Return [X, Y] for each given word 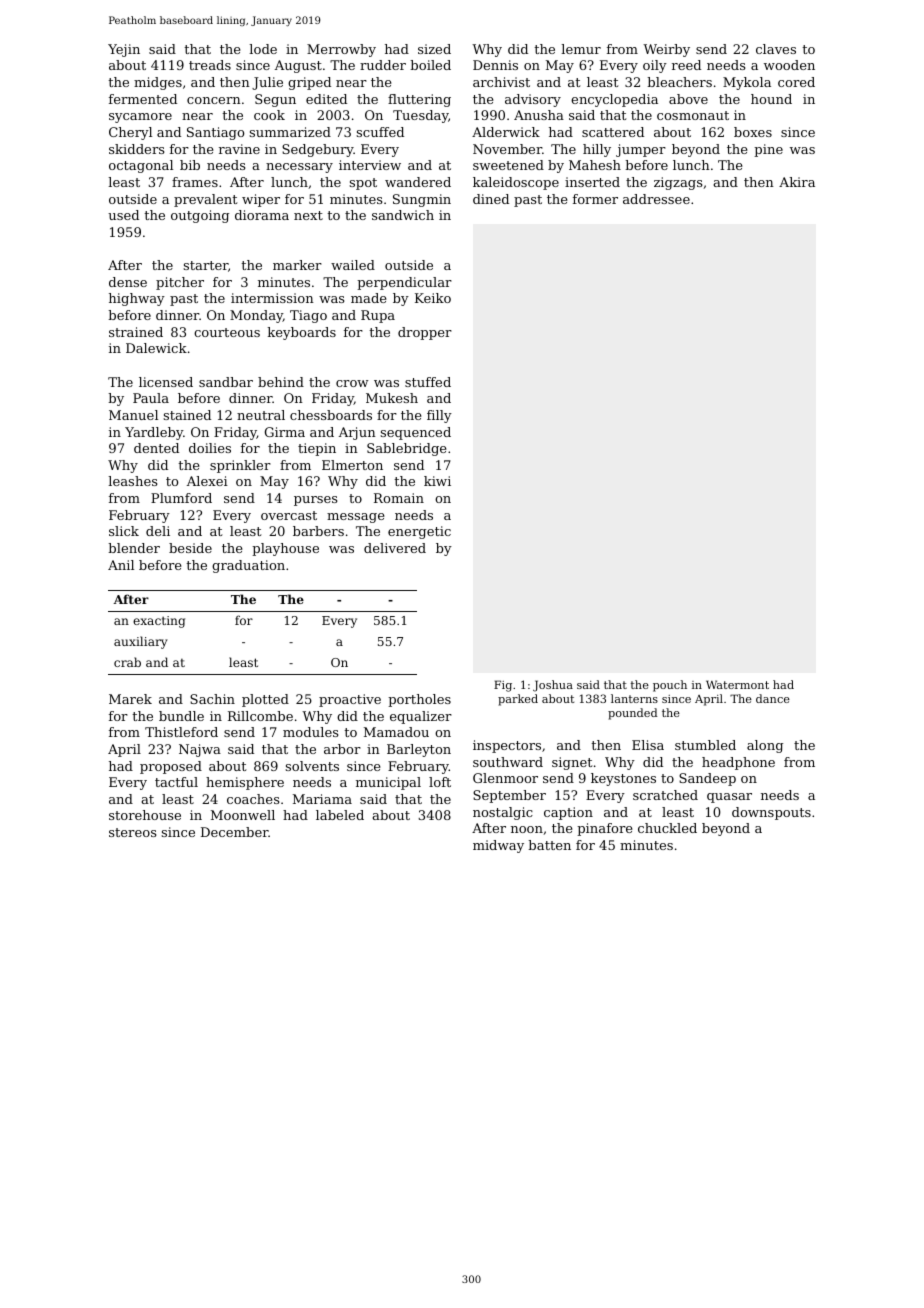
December [235, 832]
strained [136, 332]
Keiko [433, 298]
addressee [656, 199]
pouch [670, 686]
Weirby [666, 50]
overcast [289, 515]
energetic [419, 532]
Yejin [124, 50]
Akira [797, 182]
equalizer [421, 717]
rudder [383, 65]
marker [297, 265]
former [595, 199]
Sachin [212, 699]
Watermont [737, 684]
